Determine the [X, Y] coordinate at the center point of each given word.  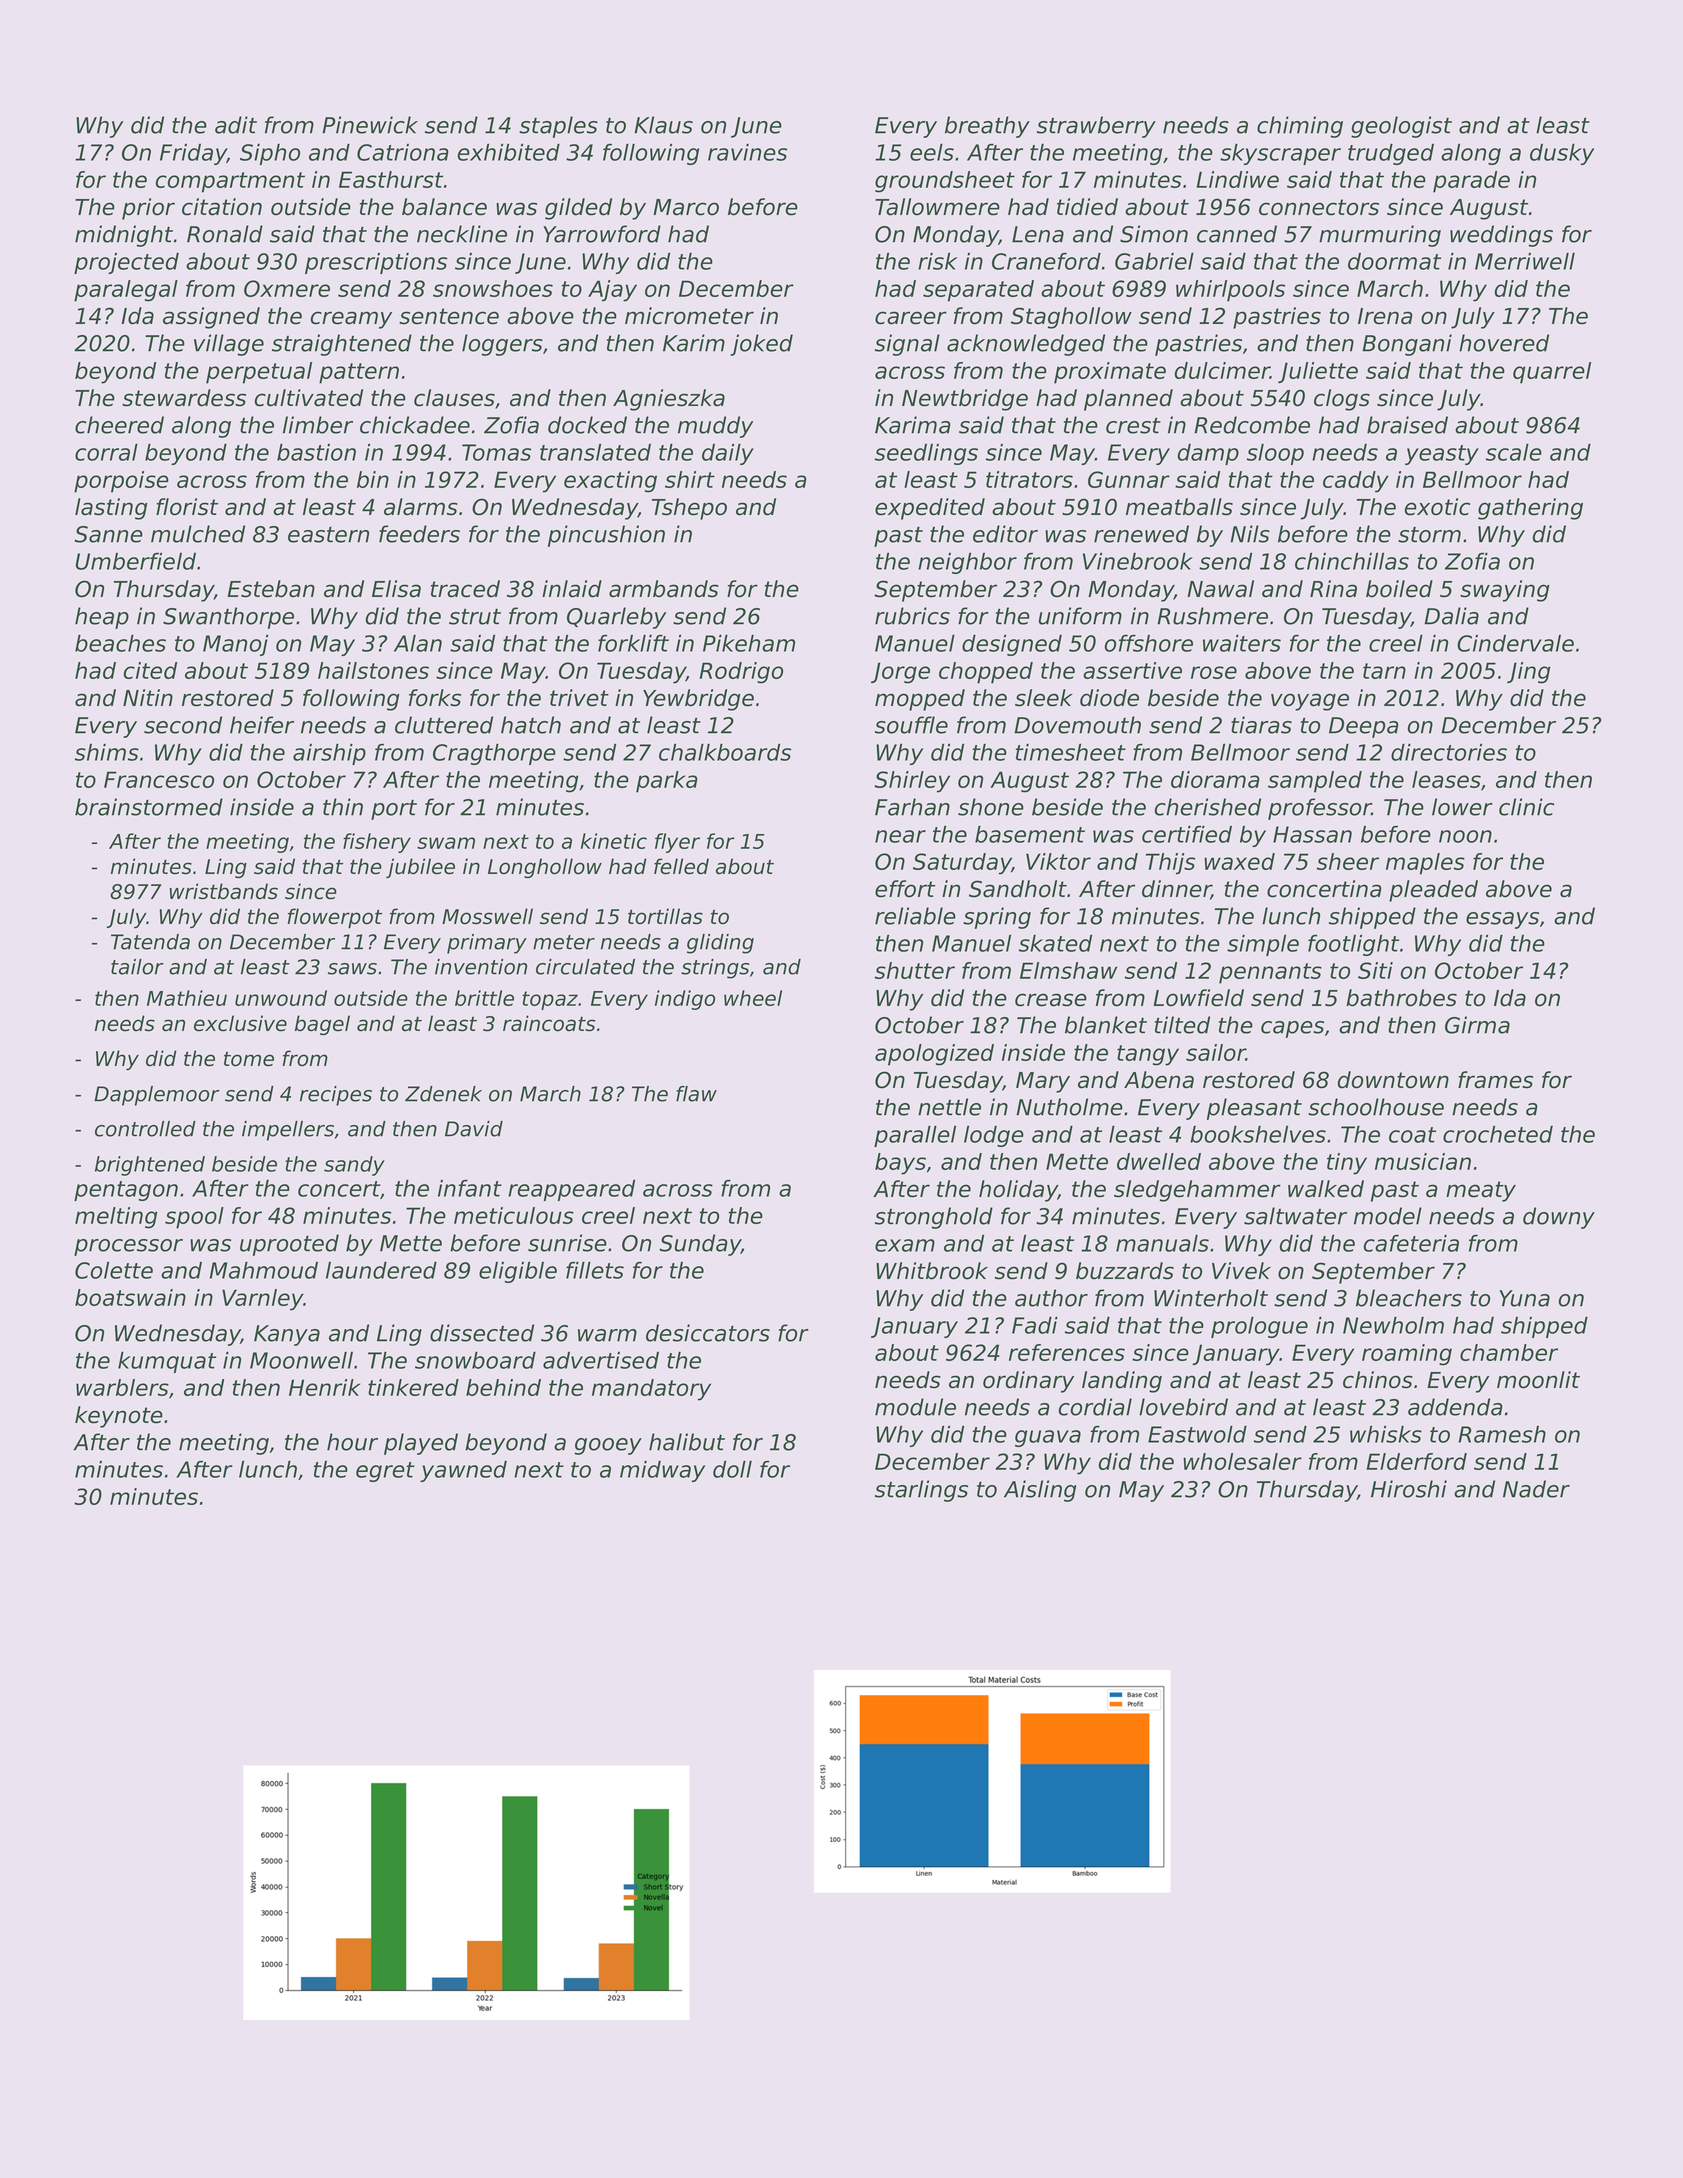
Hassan [1312, 834]
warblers [122, 1387]
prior [148, 209]
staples [558, 127]
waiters [1242, 643]
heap [102, 618]
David [474, 1129]
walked [1326, 1189]
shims [107, 752]
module [915, 1407]
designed [1012, 645]
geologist [1401, 127]
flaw [696, 1094]
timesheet [1071, 752]
